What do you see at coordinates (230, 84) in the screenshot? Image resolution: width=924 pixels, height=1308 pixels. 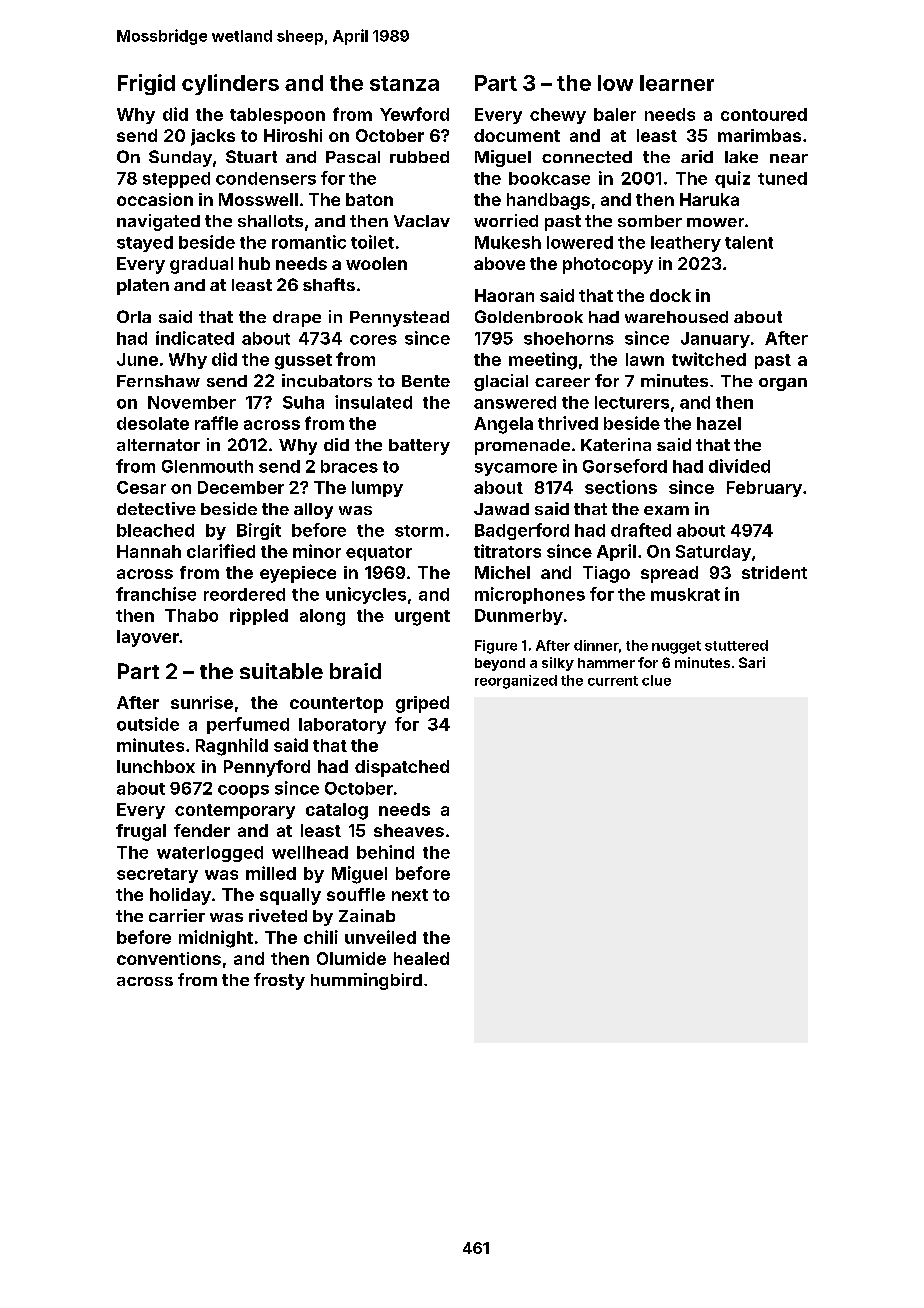 I see `cylinders` at bounding box center [230, 84].
